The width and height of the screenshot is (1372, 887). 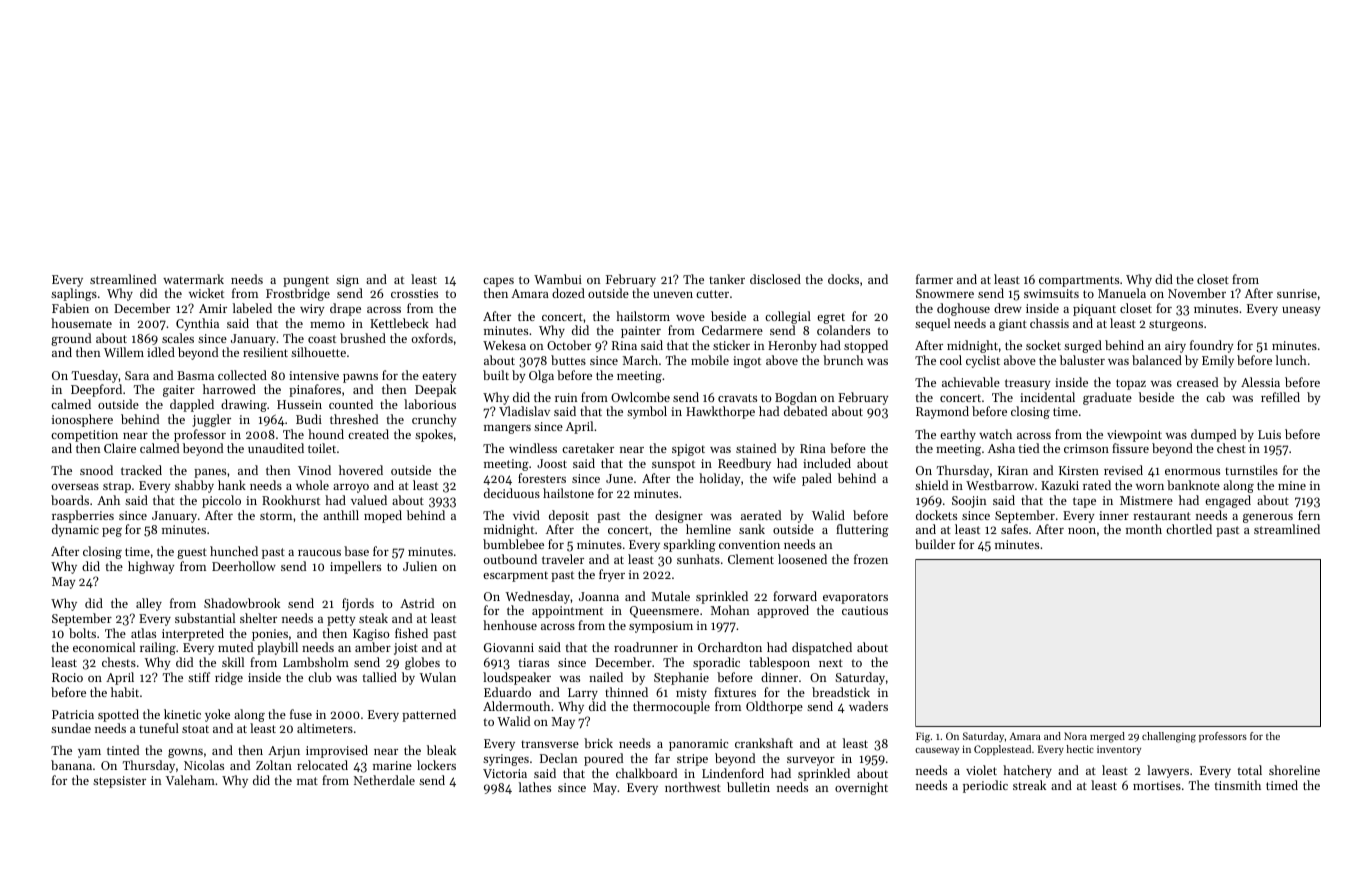 I want to click on drew, so click(x=1008, y=308).
